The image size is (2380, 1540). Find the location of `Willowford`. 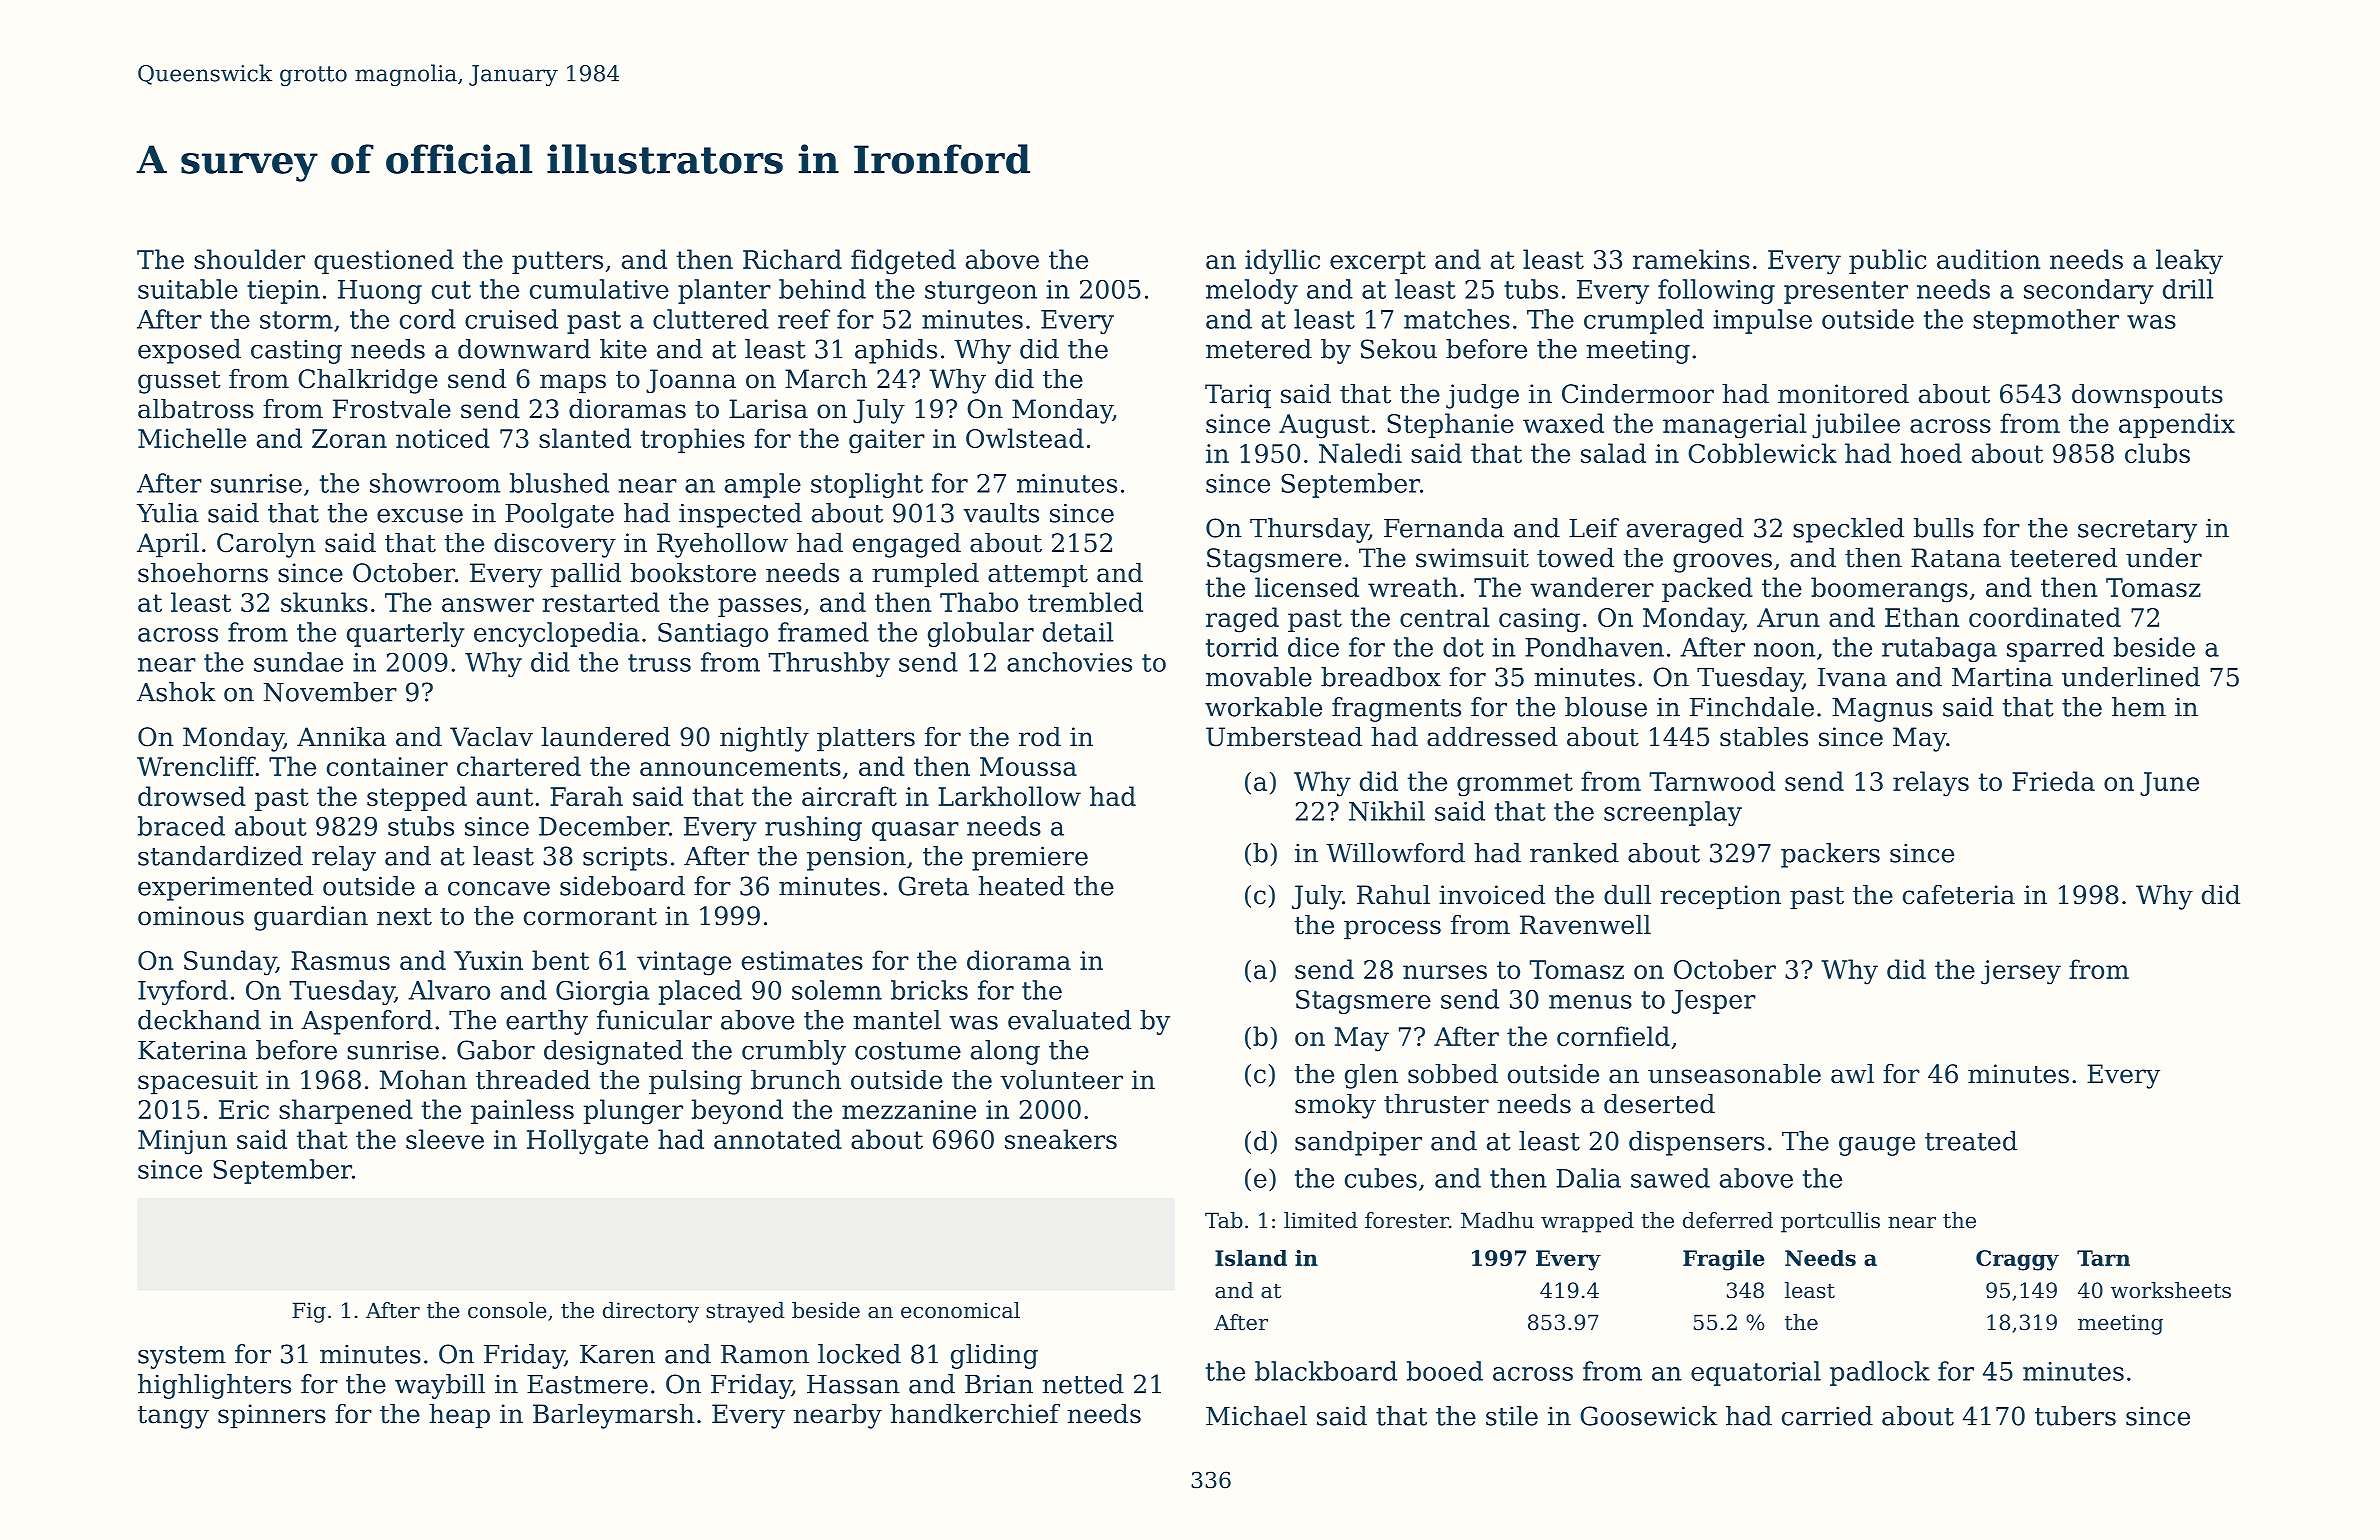

Willowford is located at coordinates (1395, 853).
